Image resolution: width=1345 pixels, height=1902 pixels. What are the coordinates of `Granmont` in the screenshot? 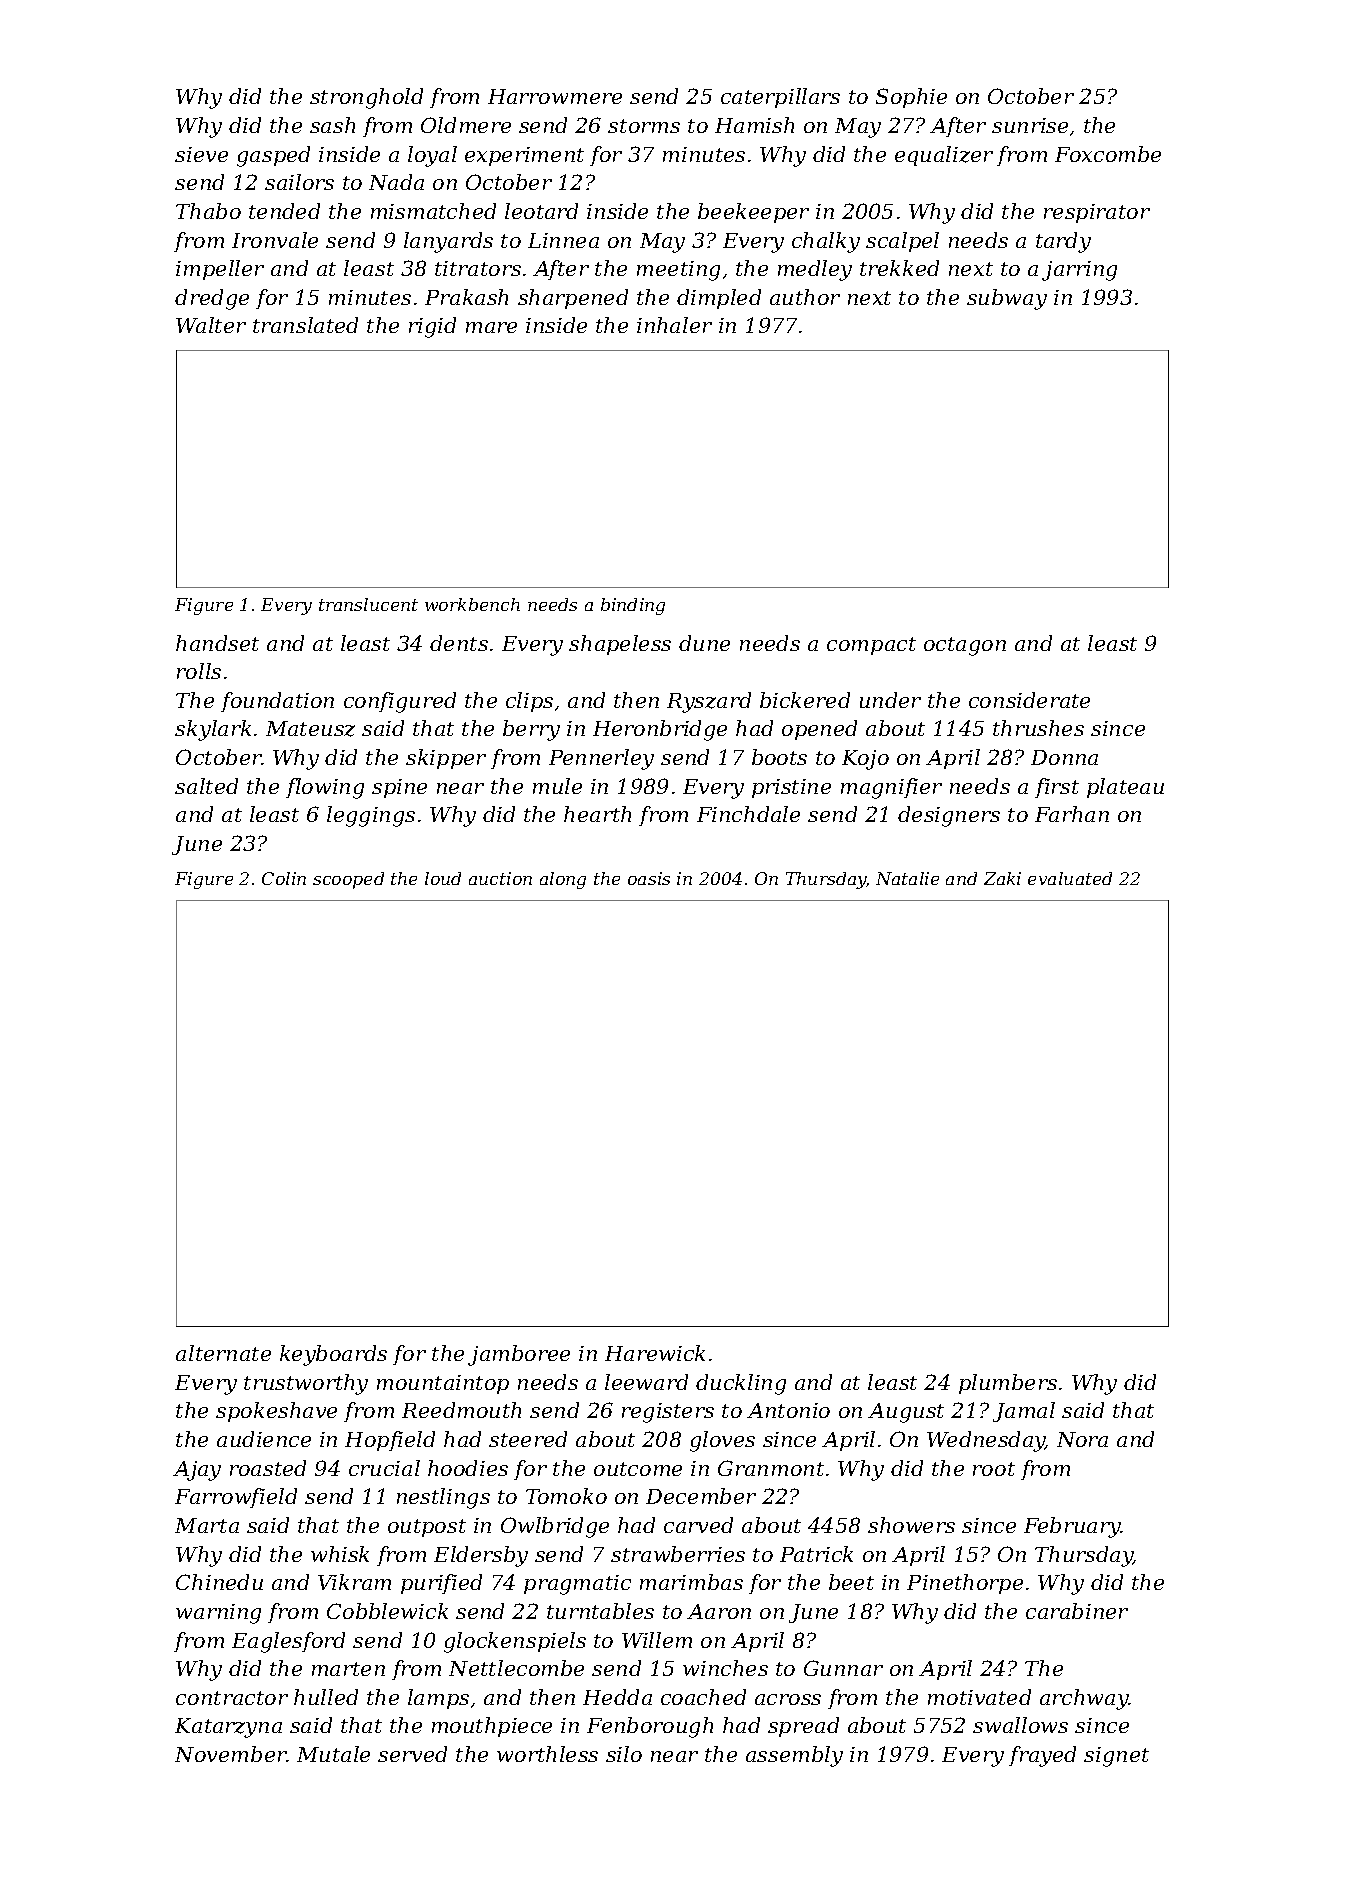 It's located at (771, 1468).
